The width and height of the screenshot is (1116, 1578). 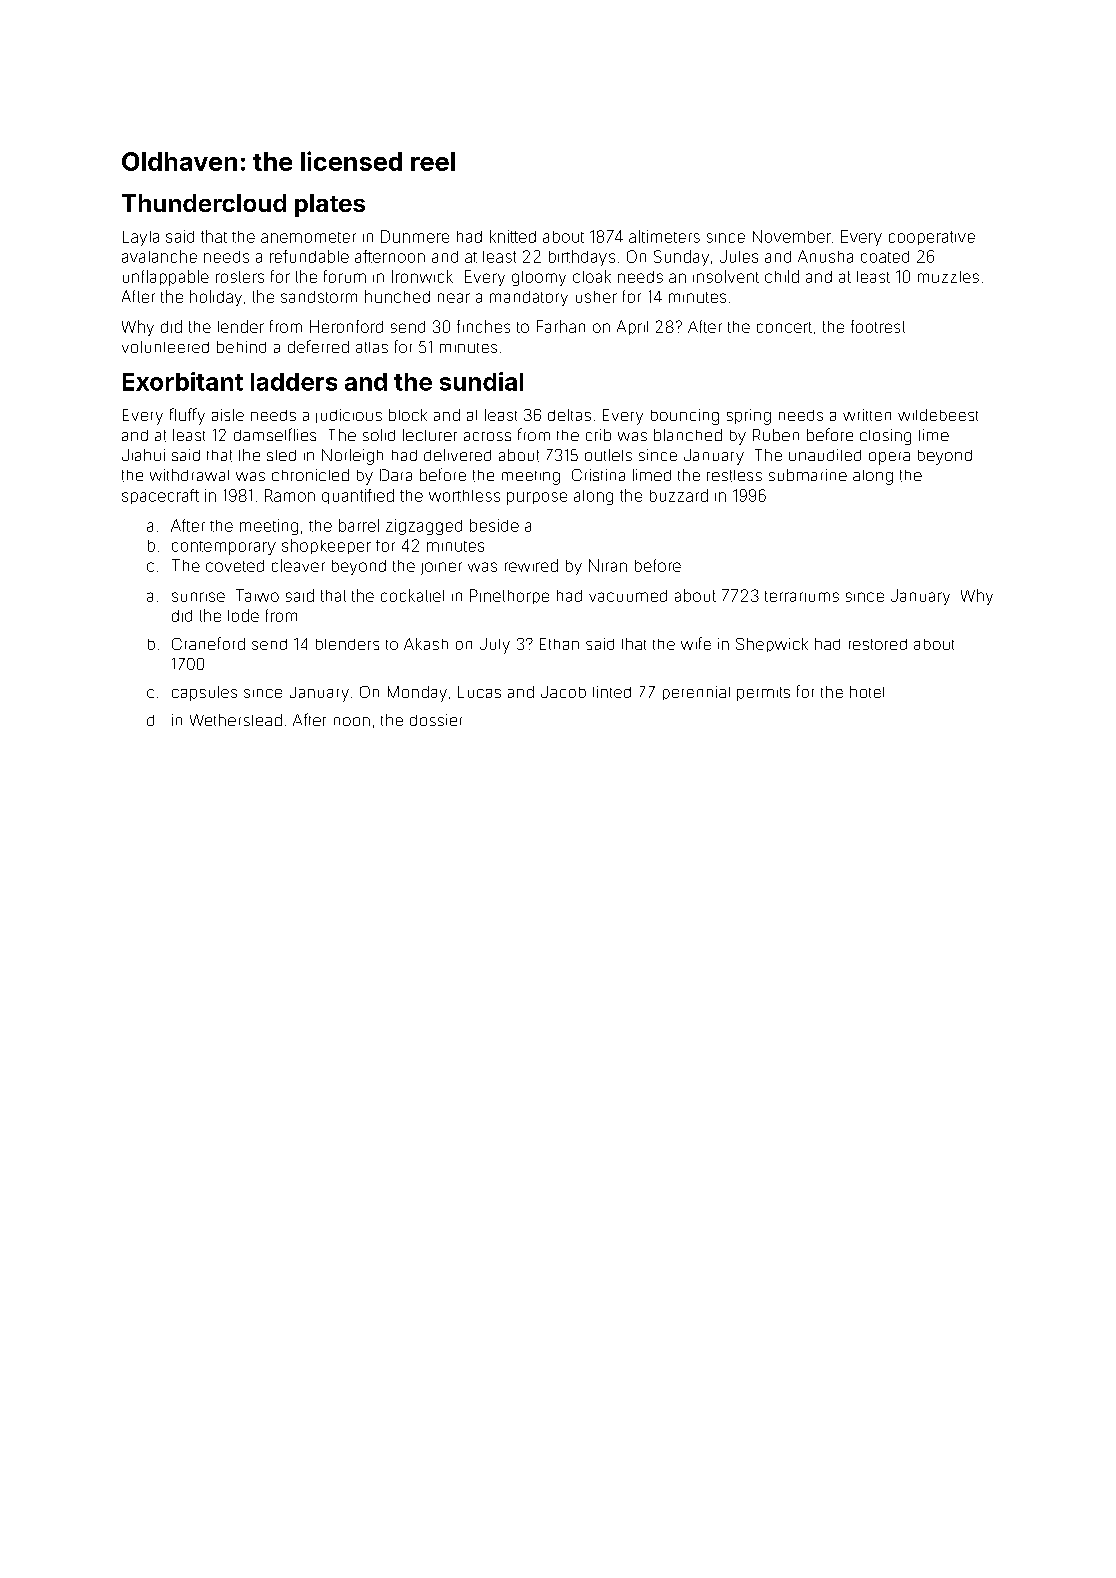 What do you see at coordinates (330, 205) in the screenshot?
I see `plates` at bounding box center [330, 205].
